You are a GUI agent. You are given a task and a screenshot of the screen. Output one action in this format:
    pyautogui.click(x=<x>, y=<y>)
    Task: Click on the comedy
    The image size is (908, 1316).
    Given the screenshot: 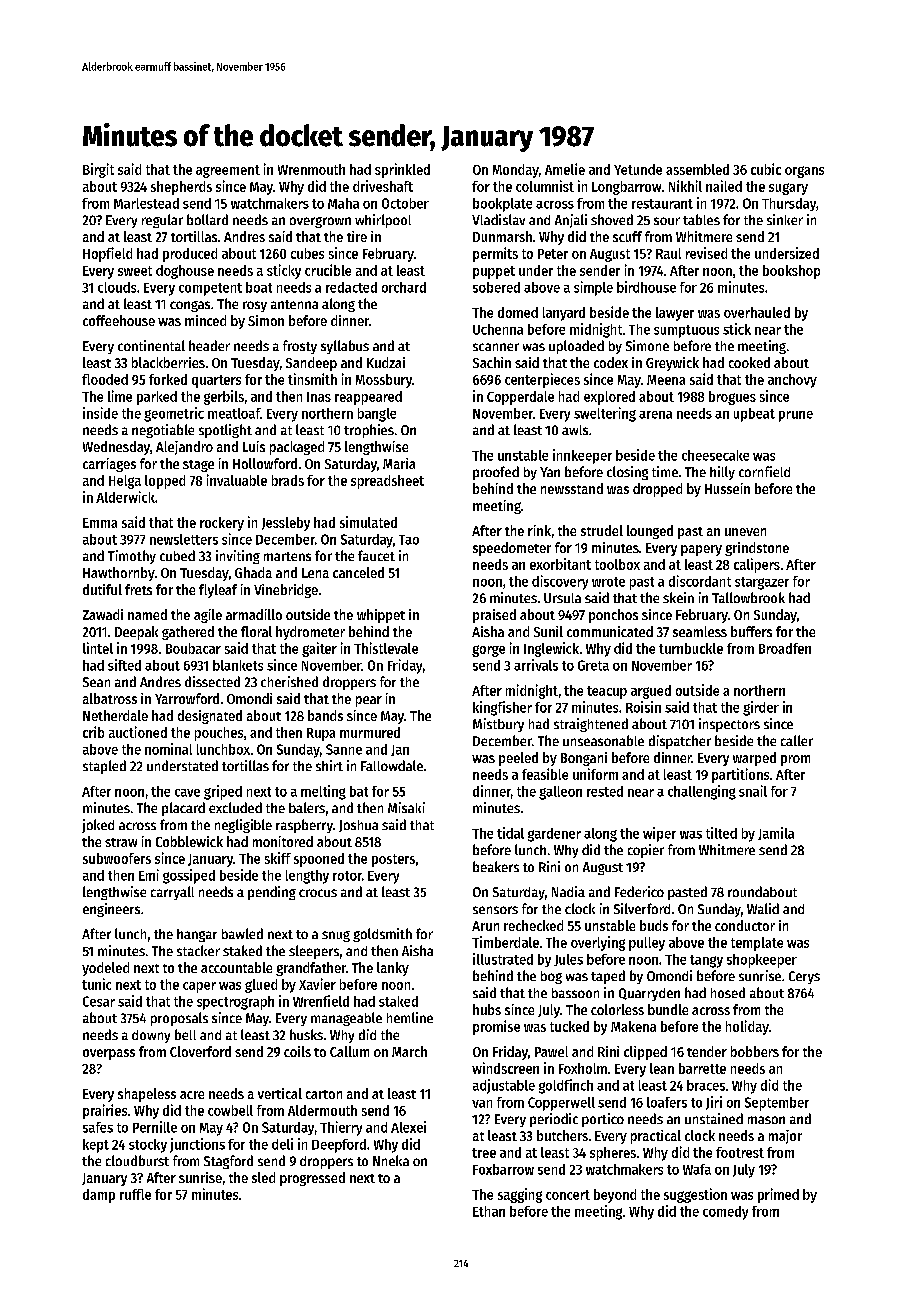 What is the action you would take?
    pyautogui.click(x=725, y=1213)
